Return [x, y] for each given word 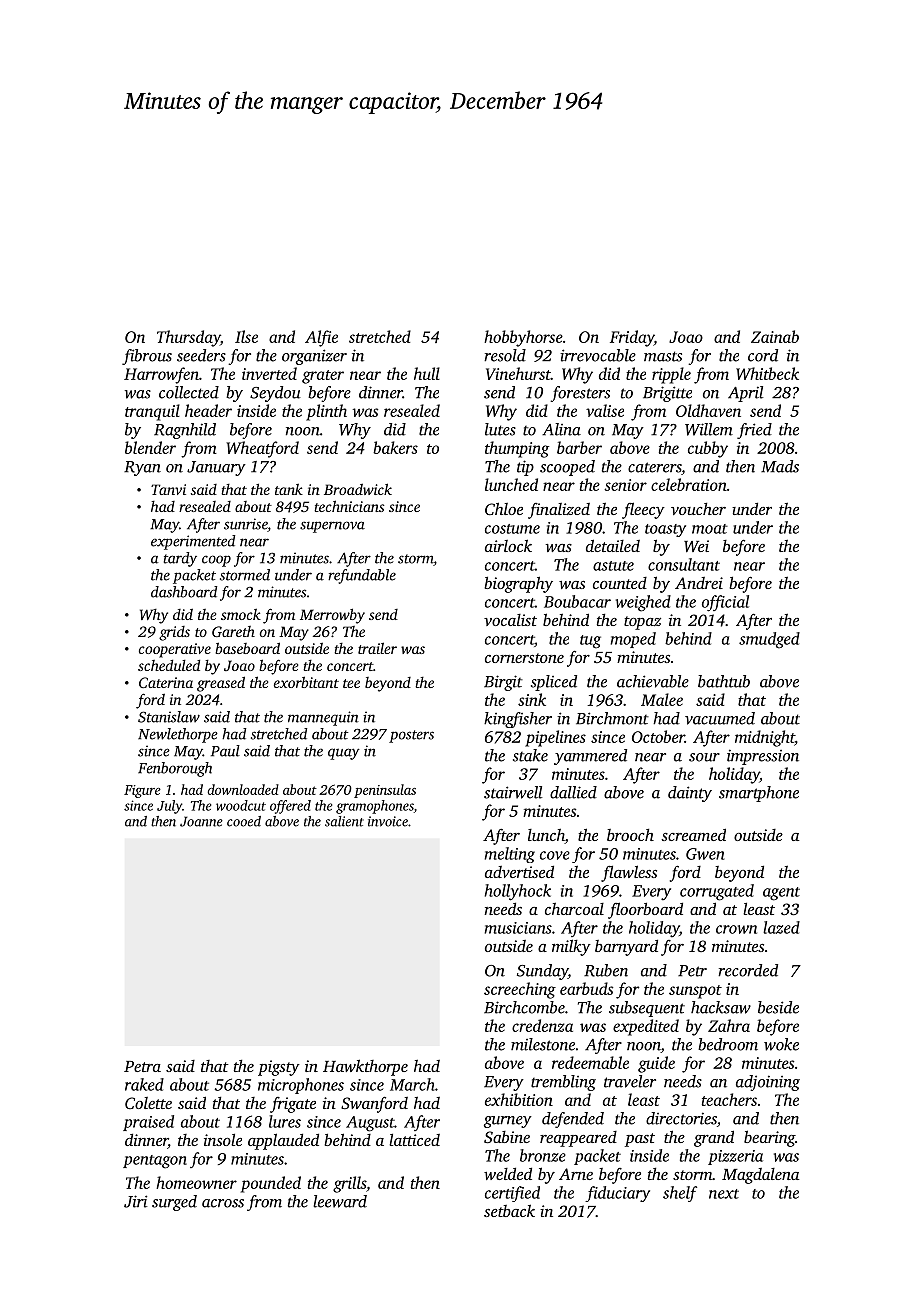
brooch [630, 835]
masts [663, 356]
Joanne [201, 821]
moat [710, 529]
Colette [148, 1103]
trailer [377, 648]
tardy [180, 559]
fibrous [147, 357]
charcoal [574, 908]
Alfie [321, 338]
